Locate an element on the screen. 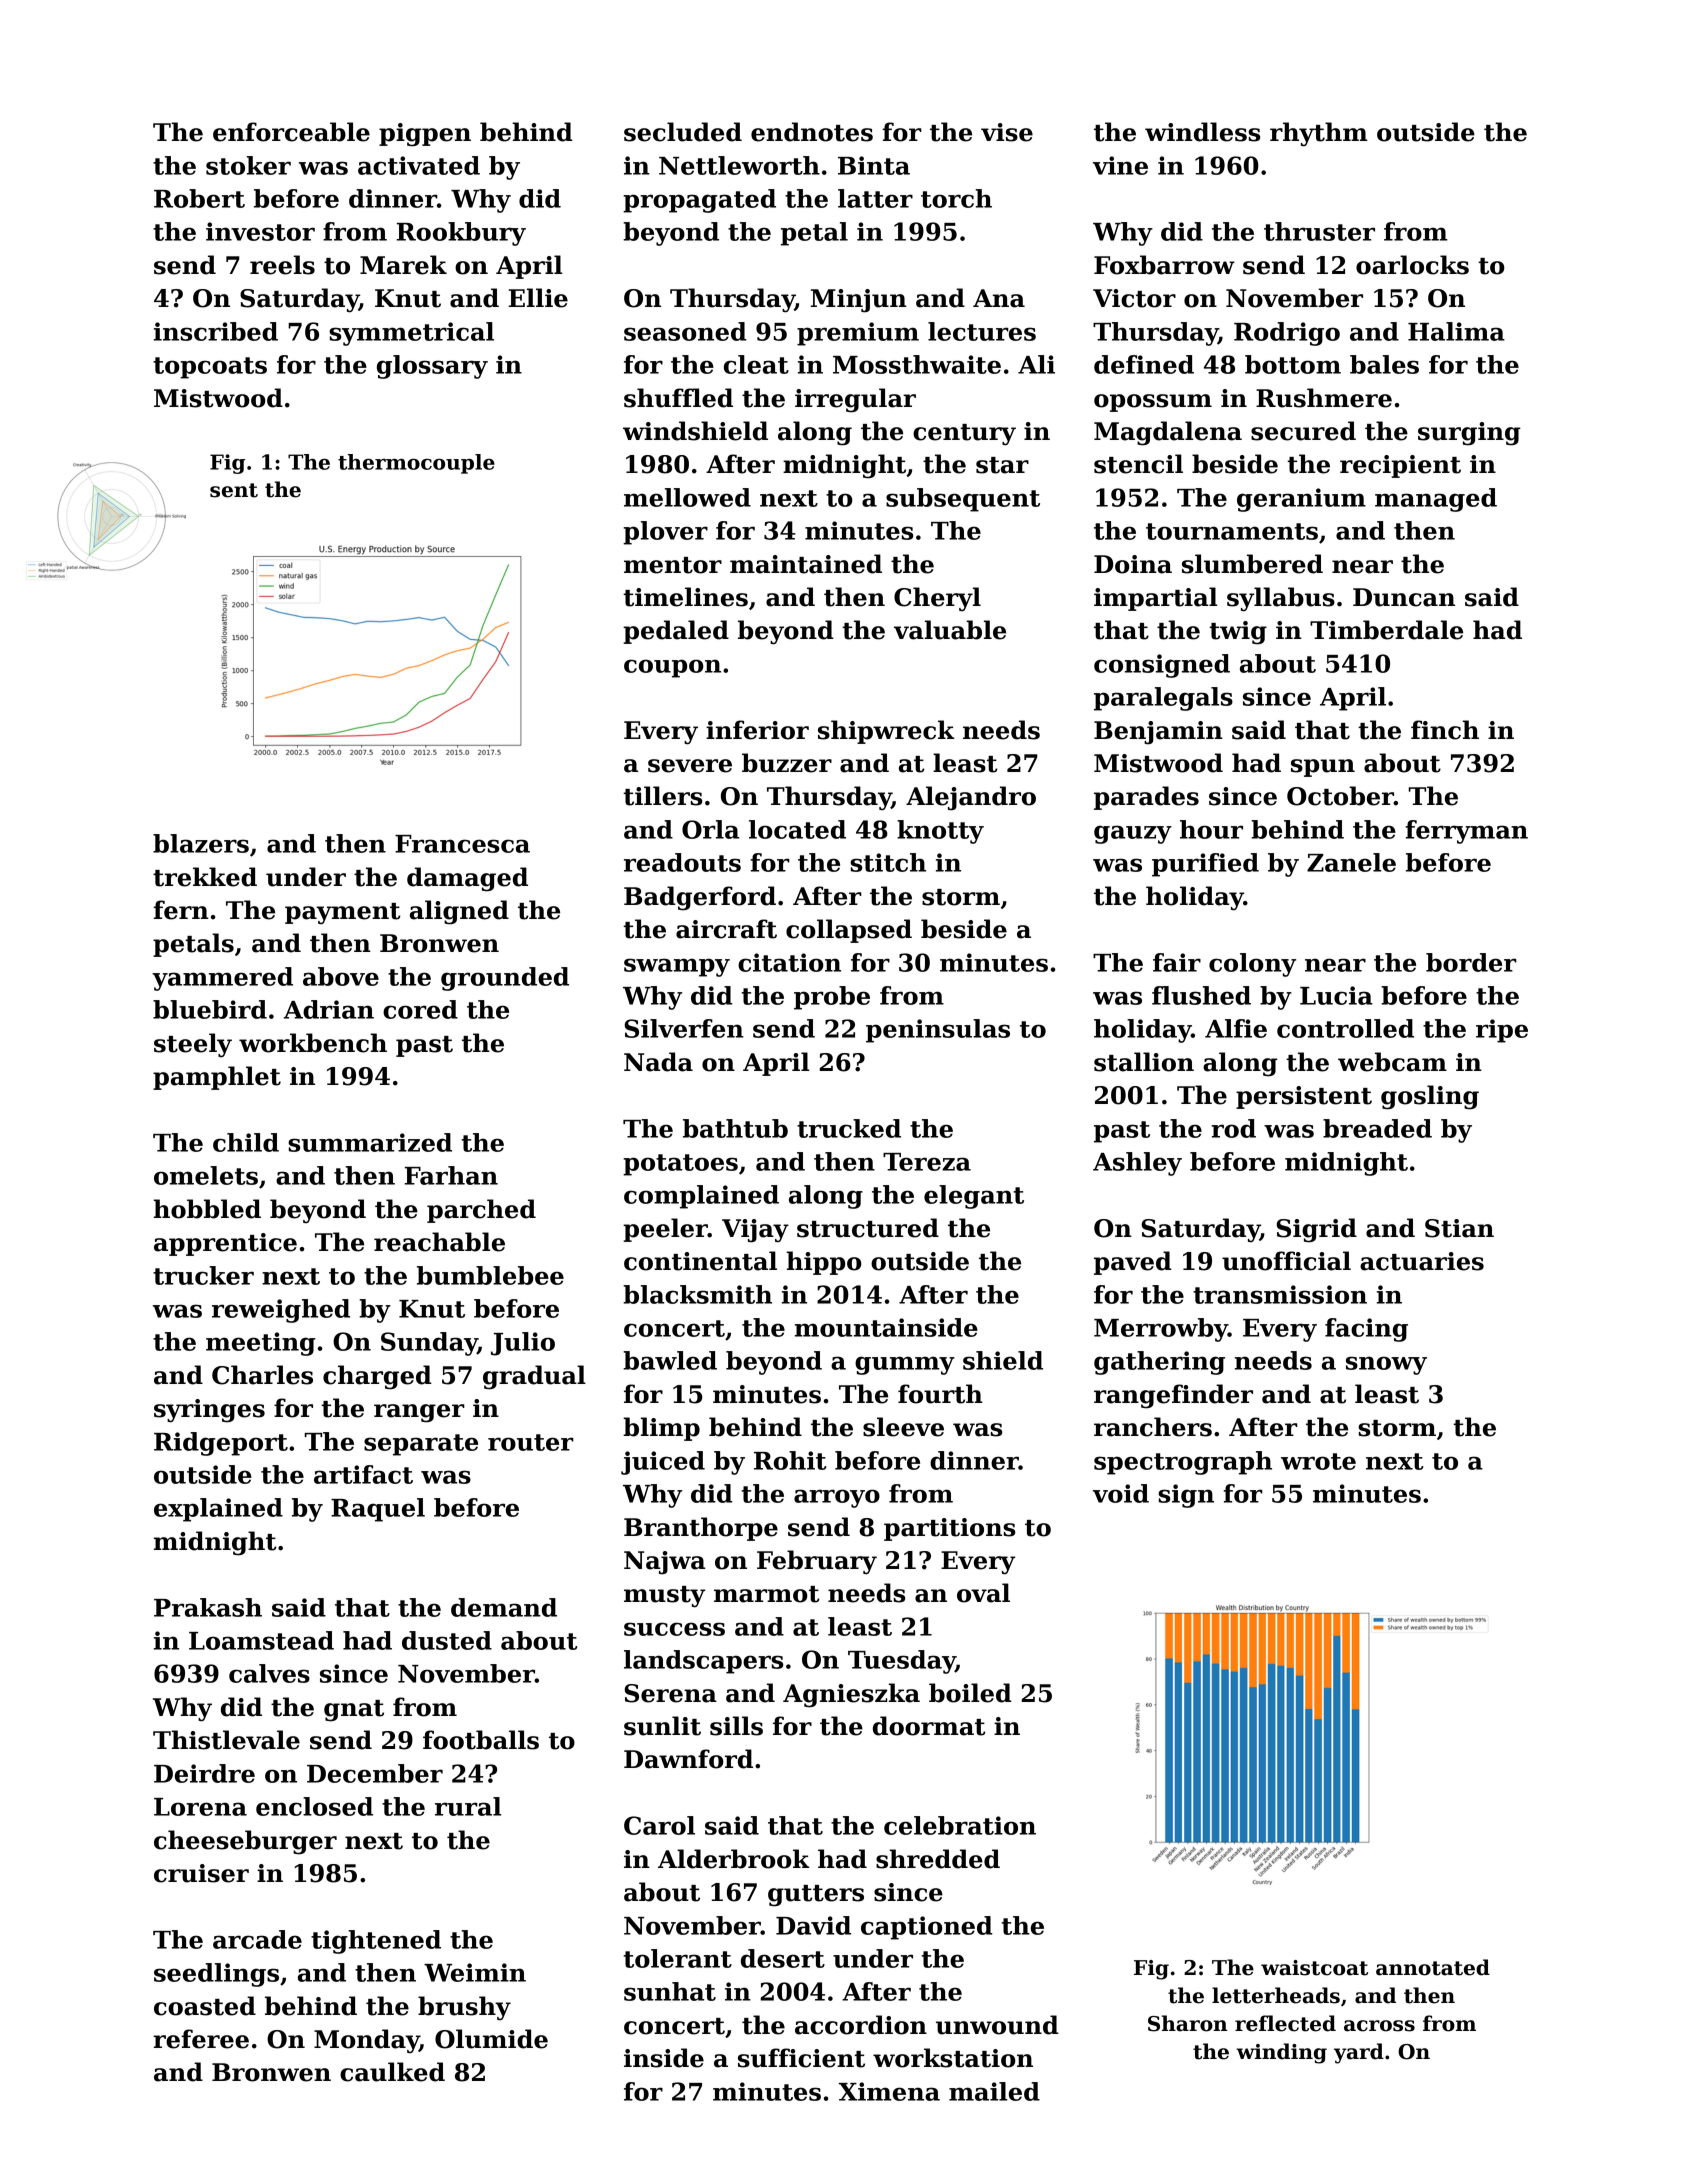  caulked is located at coordinates (392, 2072).
